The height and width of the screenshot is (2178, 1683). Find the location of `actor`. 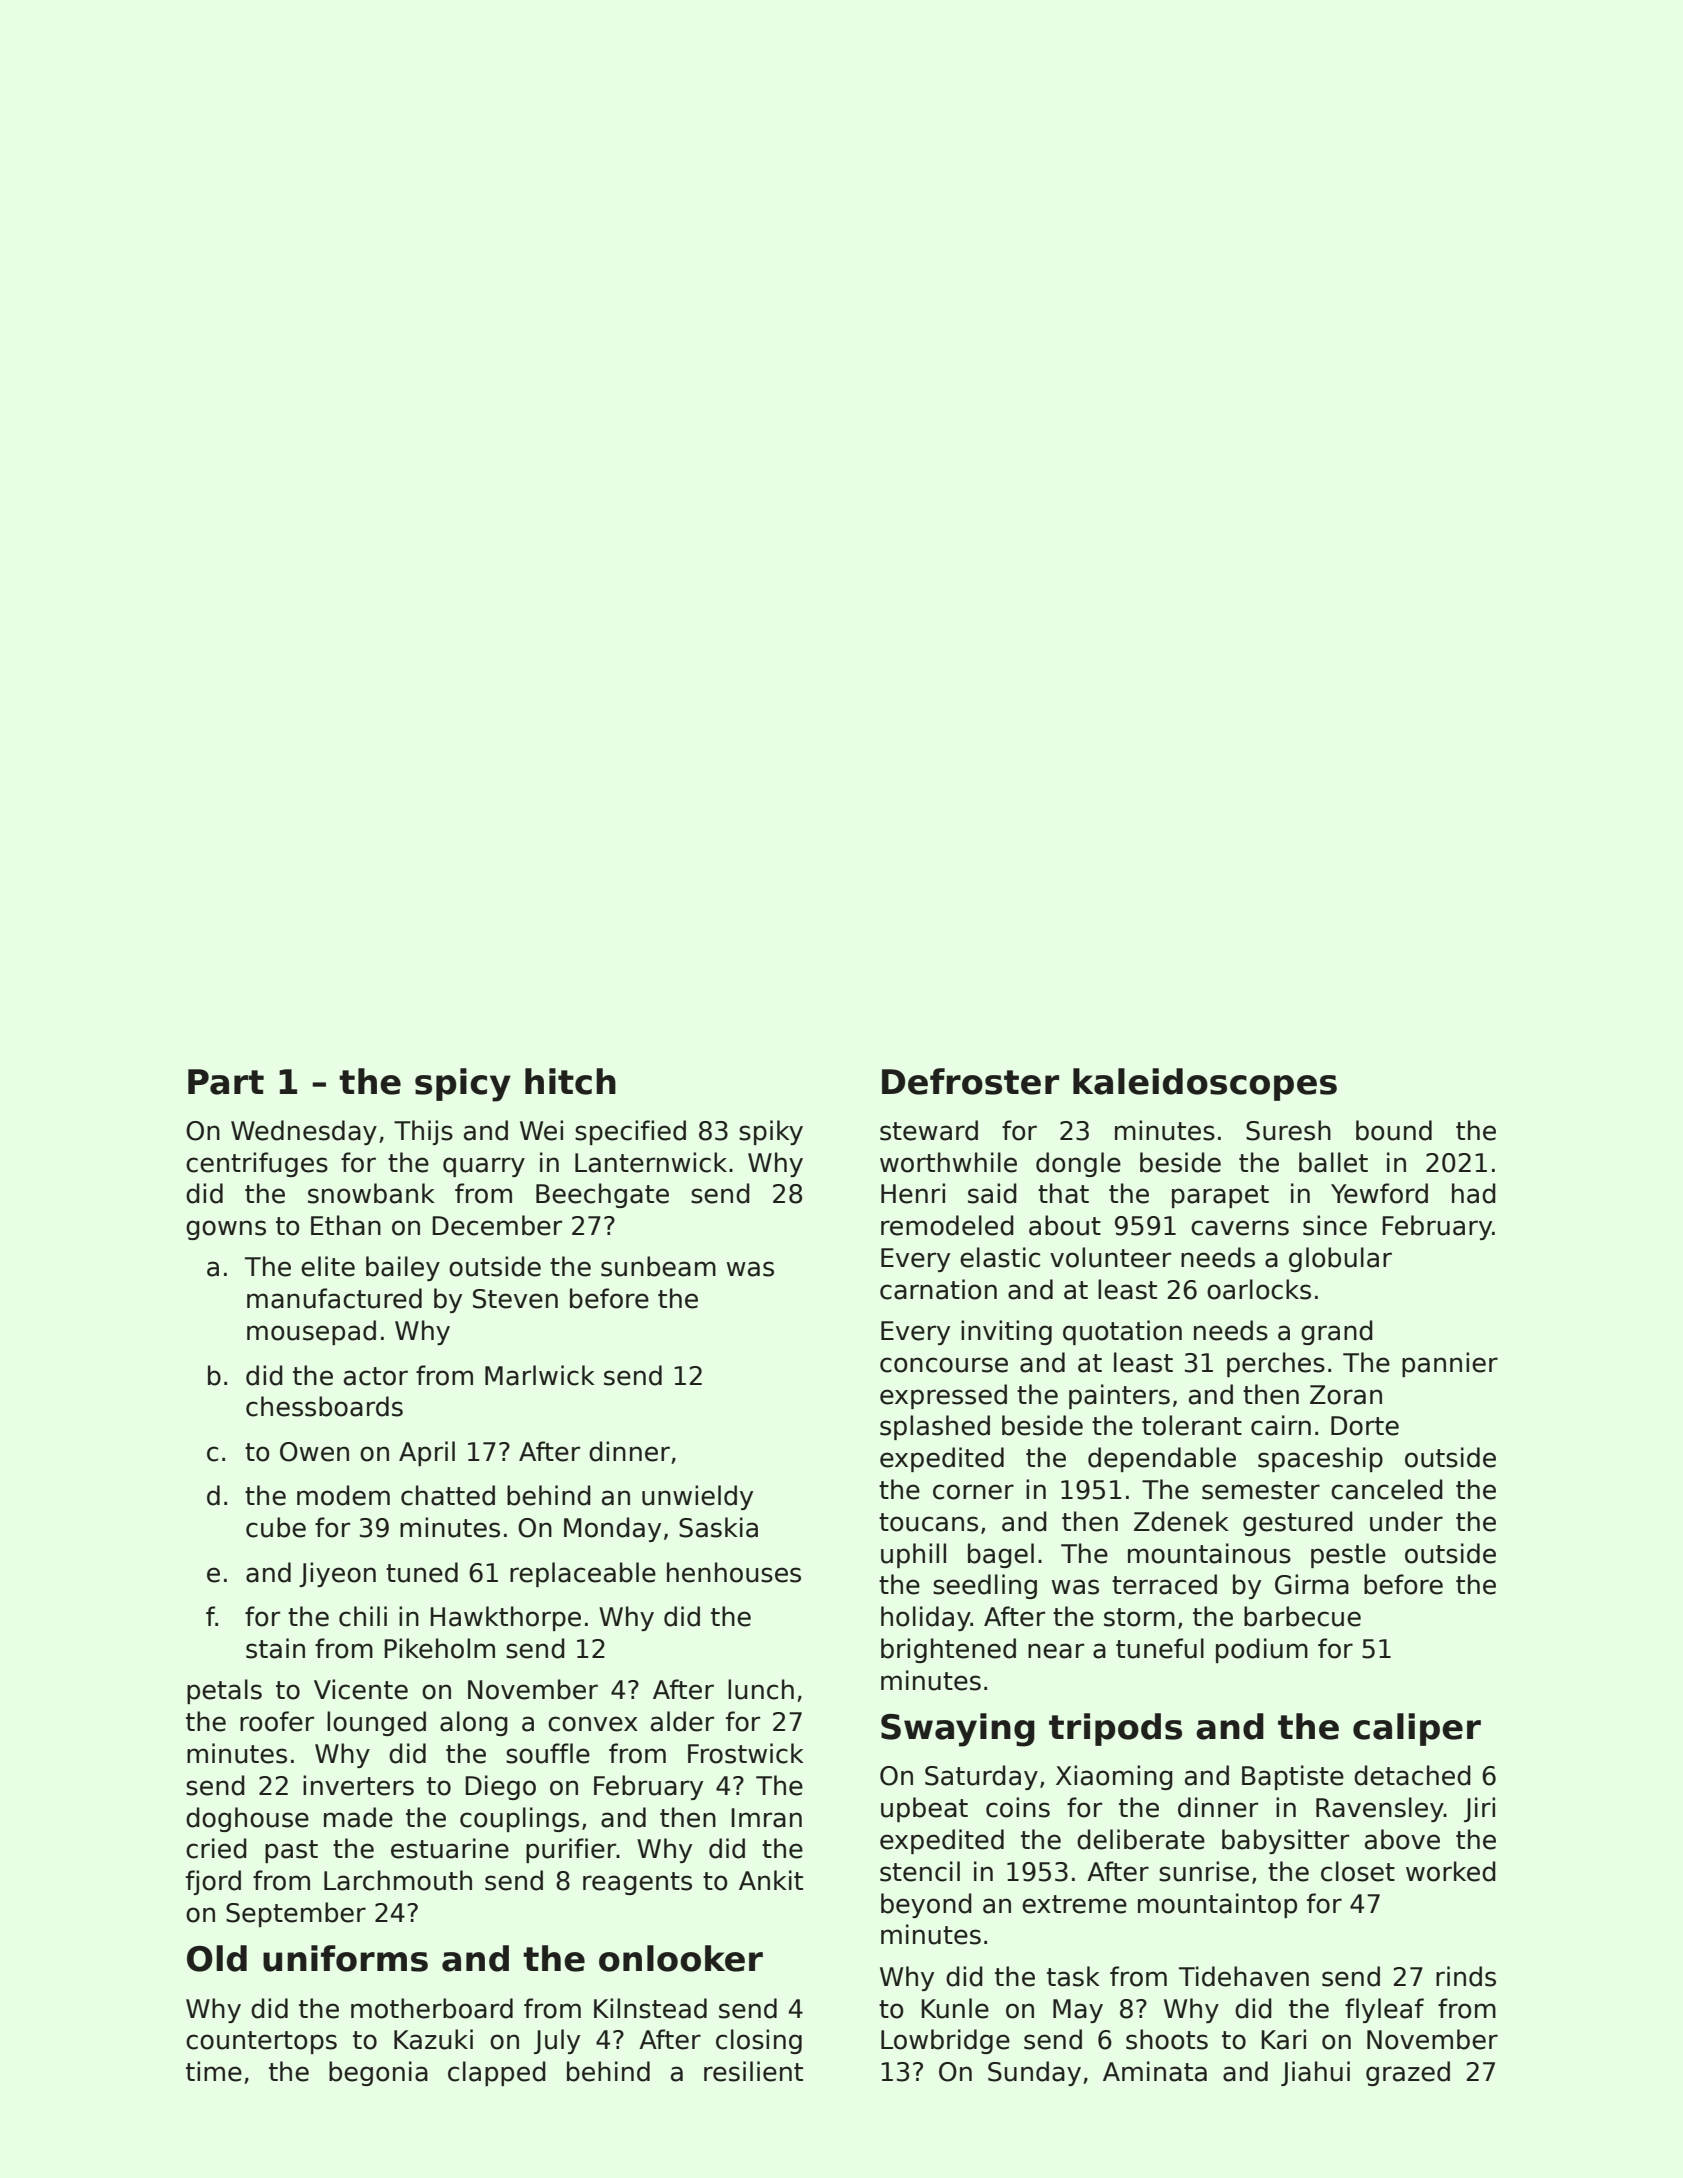

actor is located at coordinates (376, 1376).
